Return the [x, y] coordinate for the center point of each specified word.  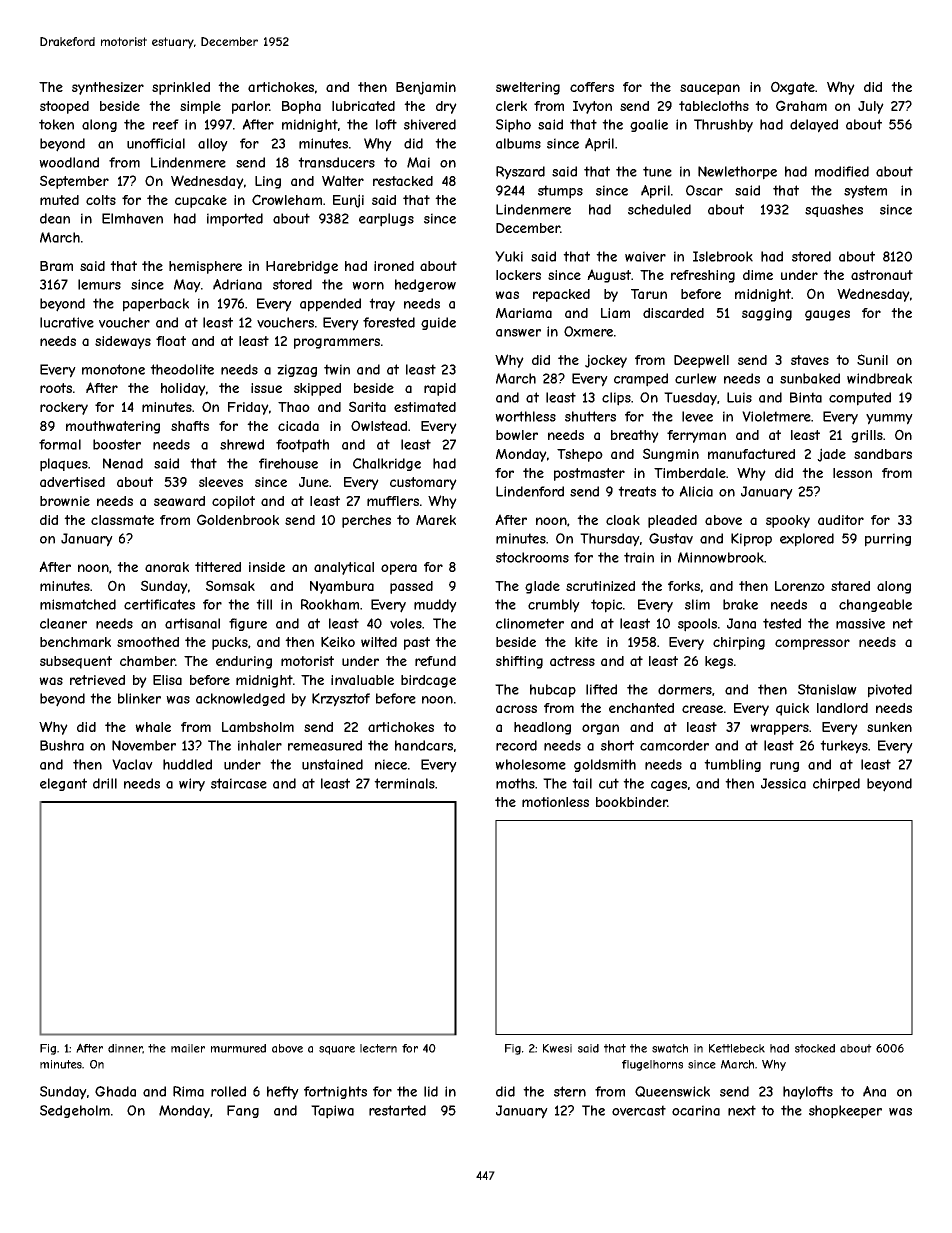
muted [59, 200]
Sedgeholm [75, 1111]
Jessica [783, 783]
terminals [404, 783]
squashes [834, 210]
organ [600, 729]
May [187, 286]
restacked [403, 181]
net [903, 623]
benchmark [75, 642]
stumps [560, 192]
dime [758, 275]
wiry [192, 785]
